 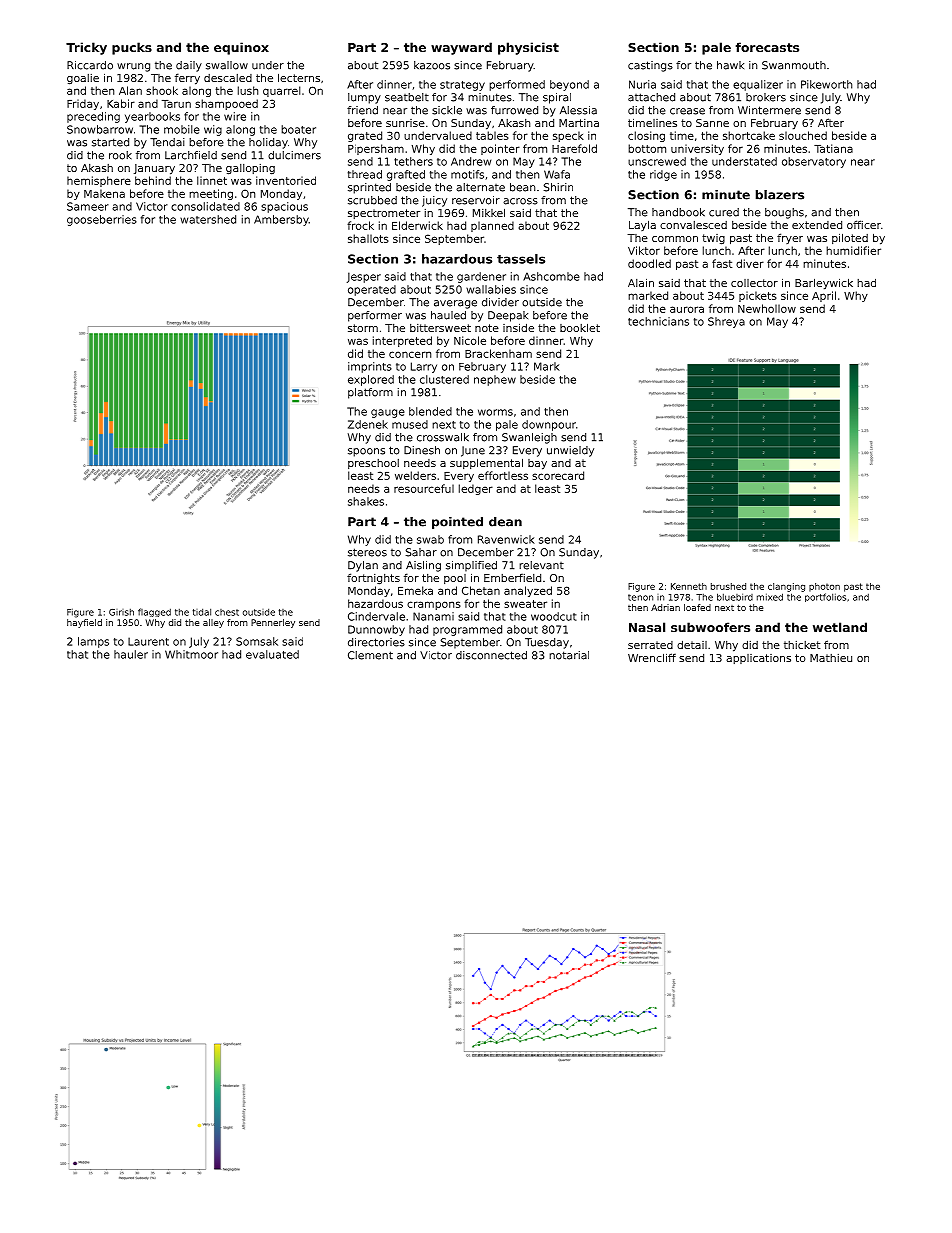 I want to click on Zdenek, so click(x=368, y=424).
